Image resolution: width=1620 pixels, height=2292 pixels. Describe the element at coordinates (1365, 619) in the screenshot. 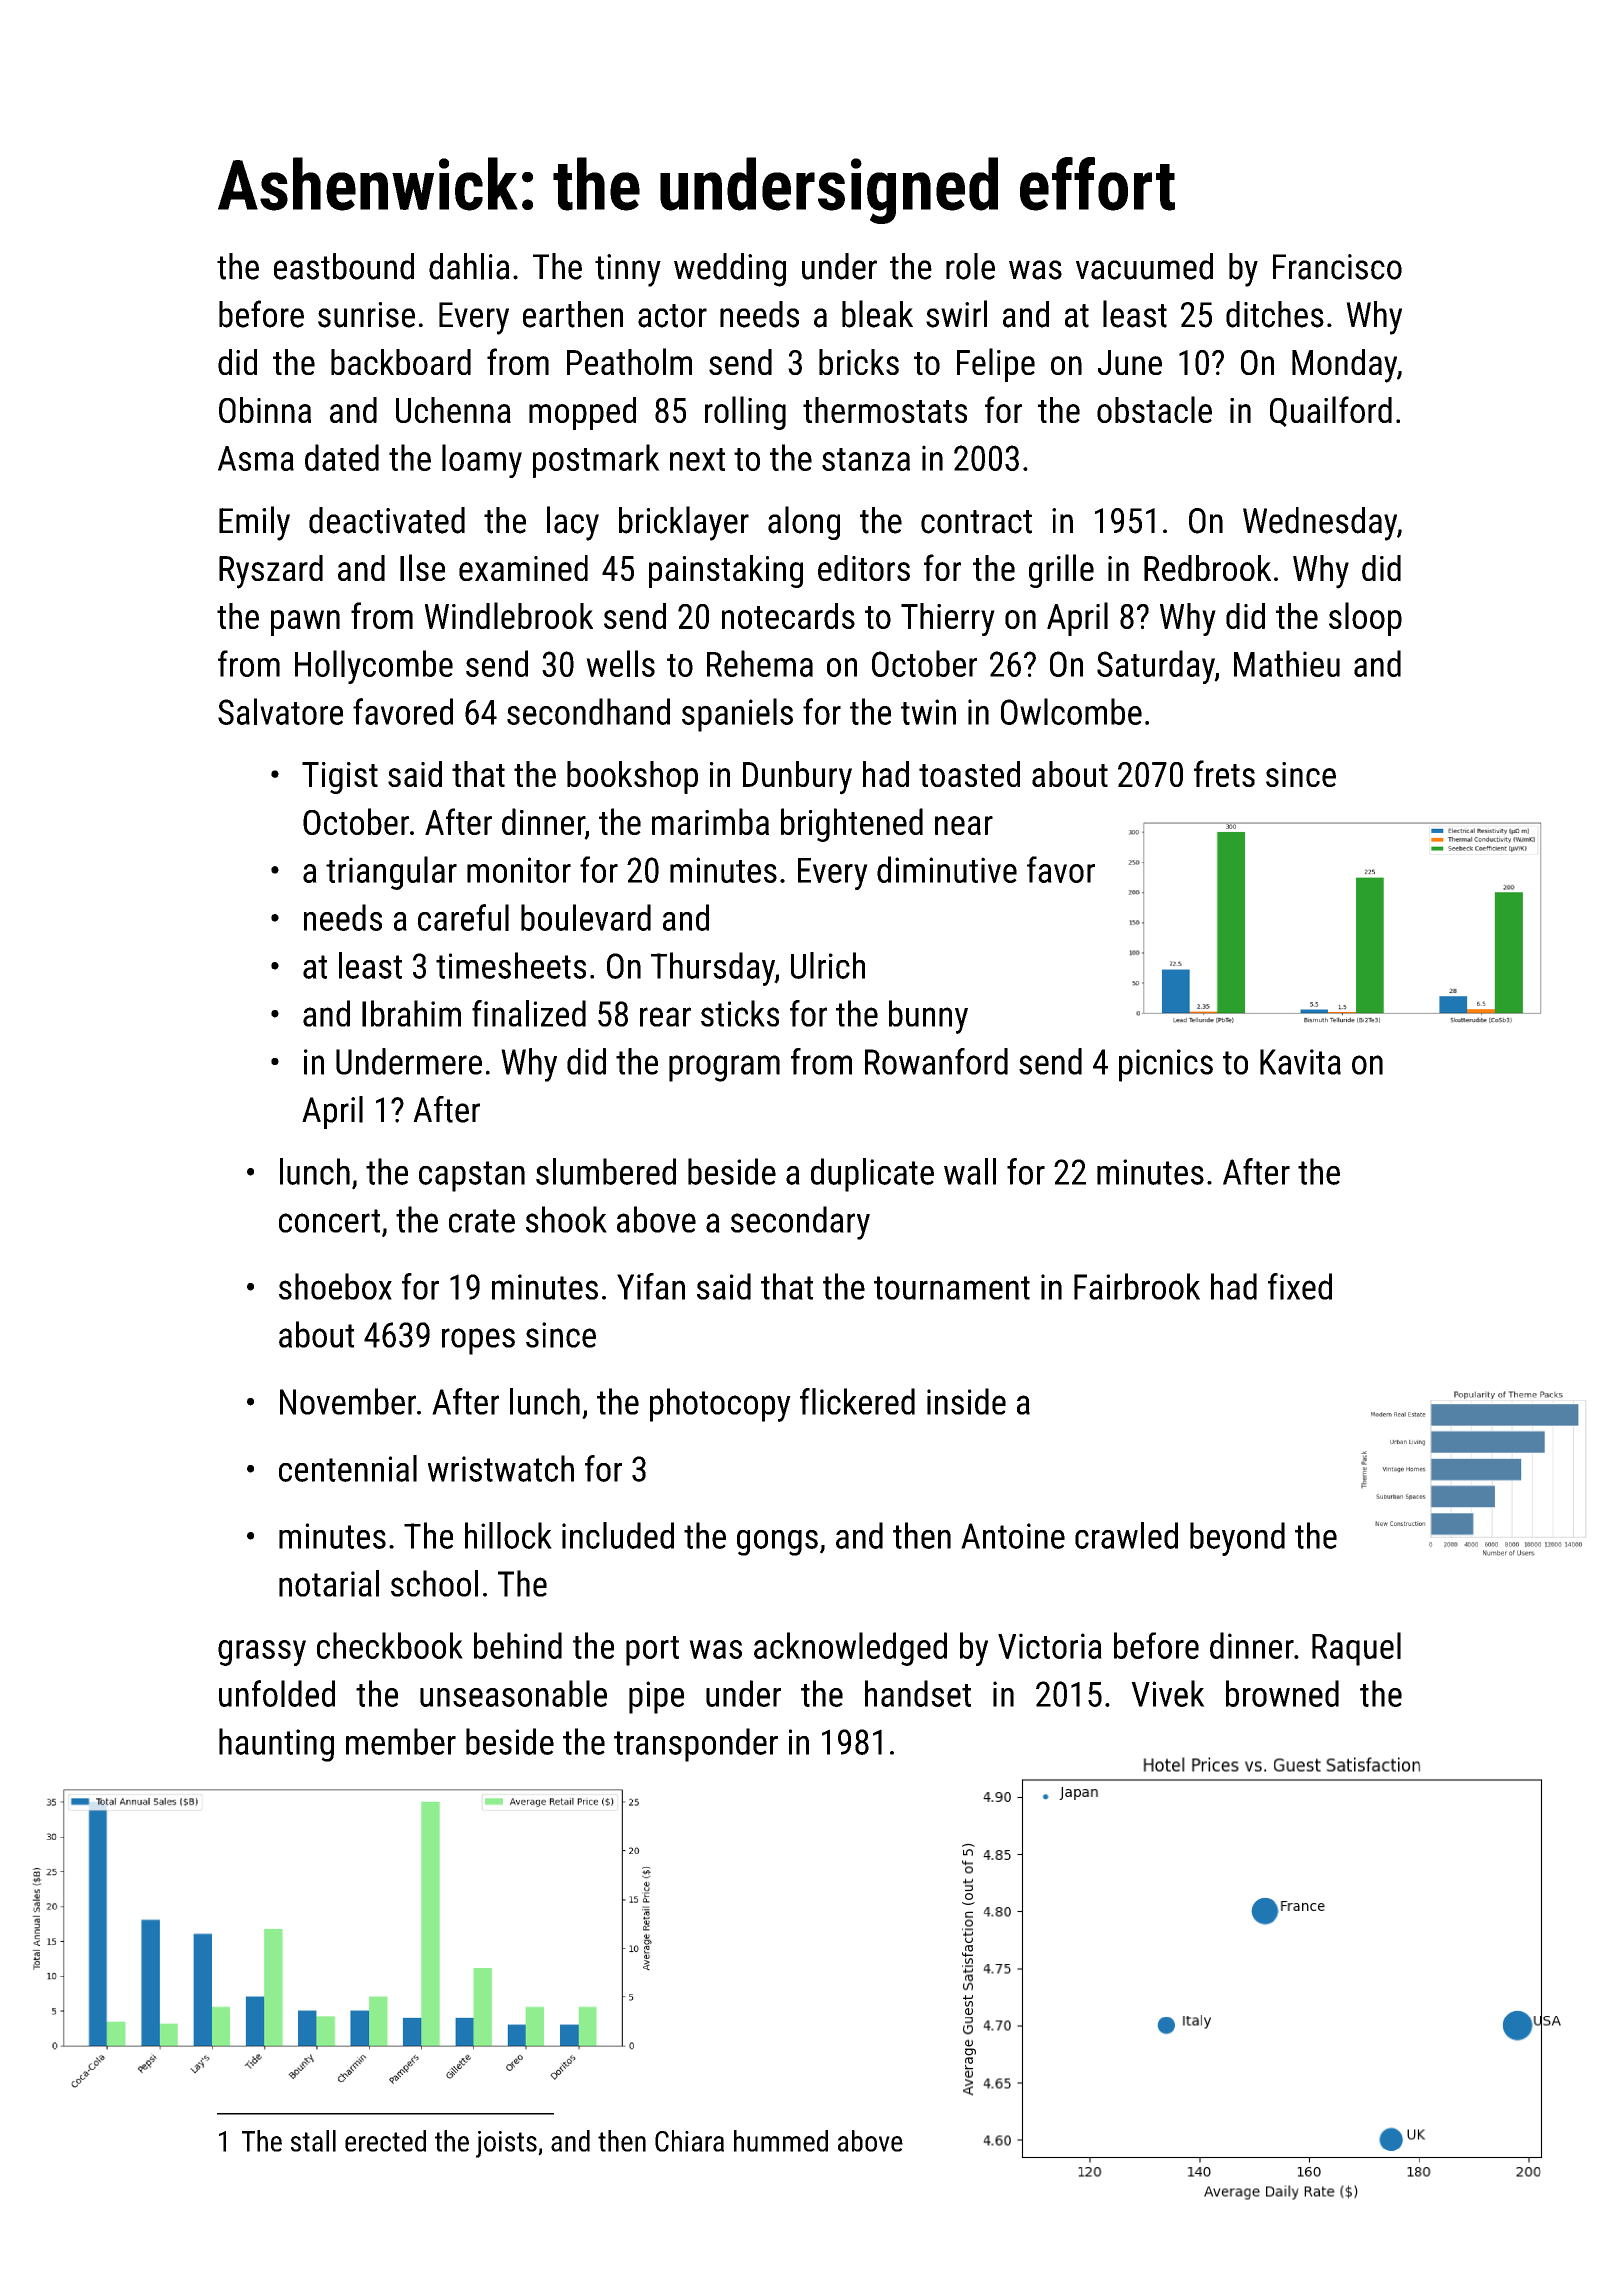

I see `sloop` at that location.
